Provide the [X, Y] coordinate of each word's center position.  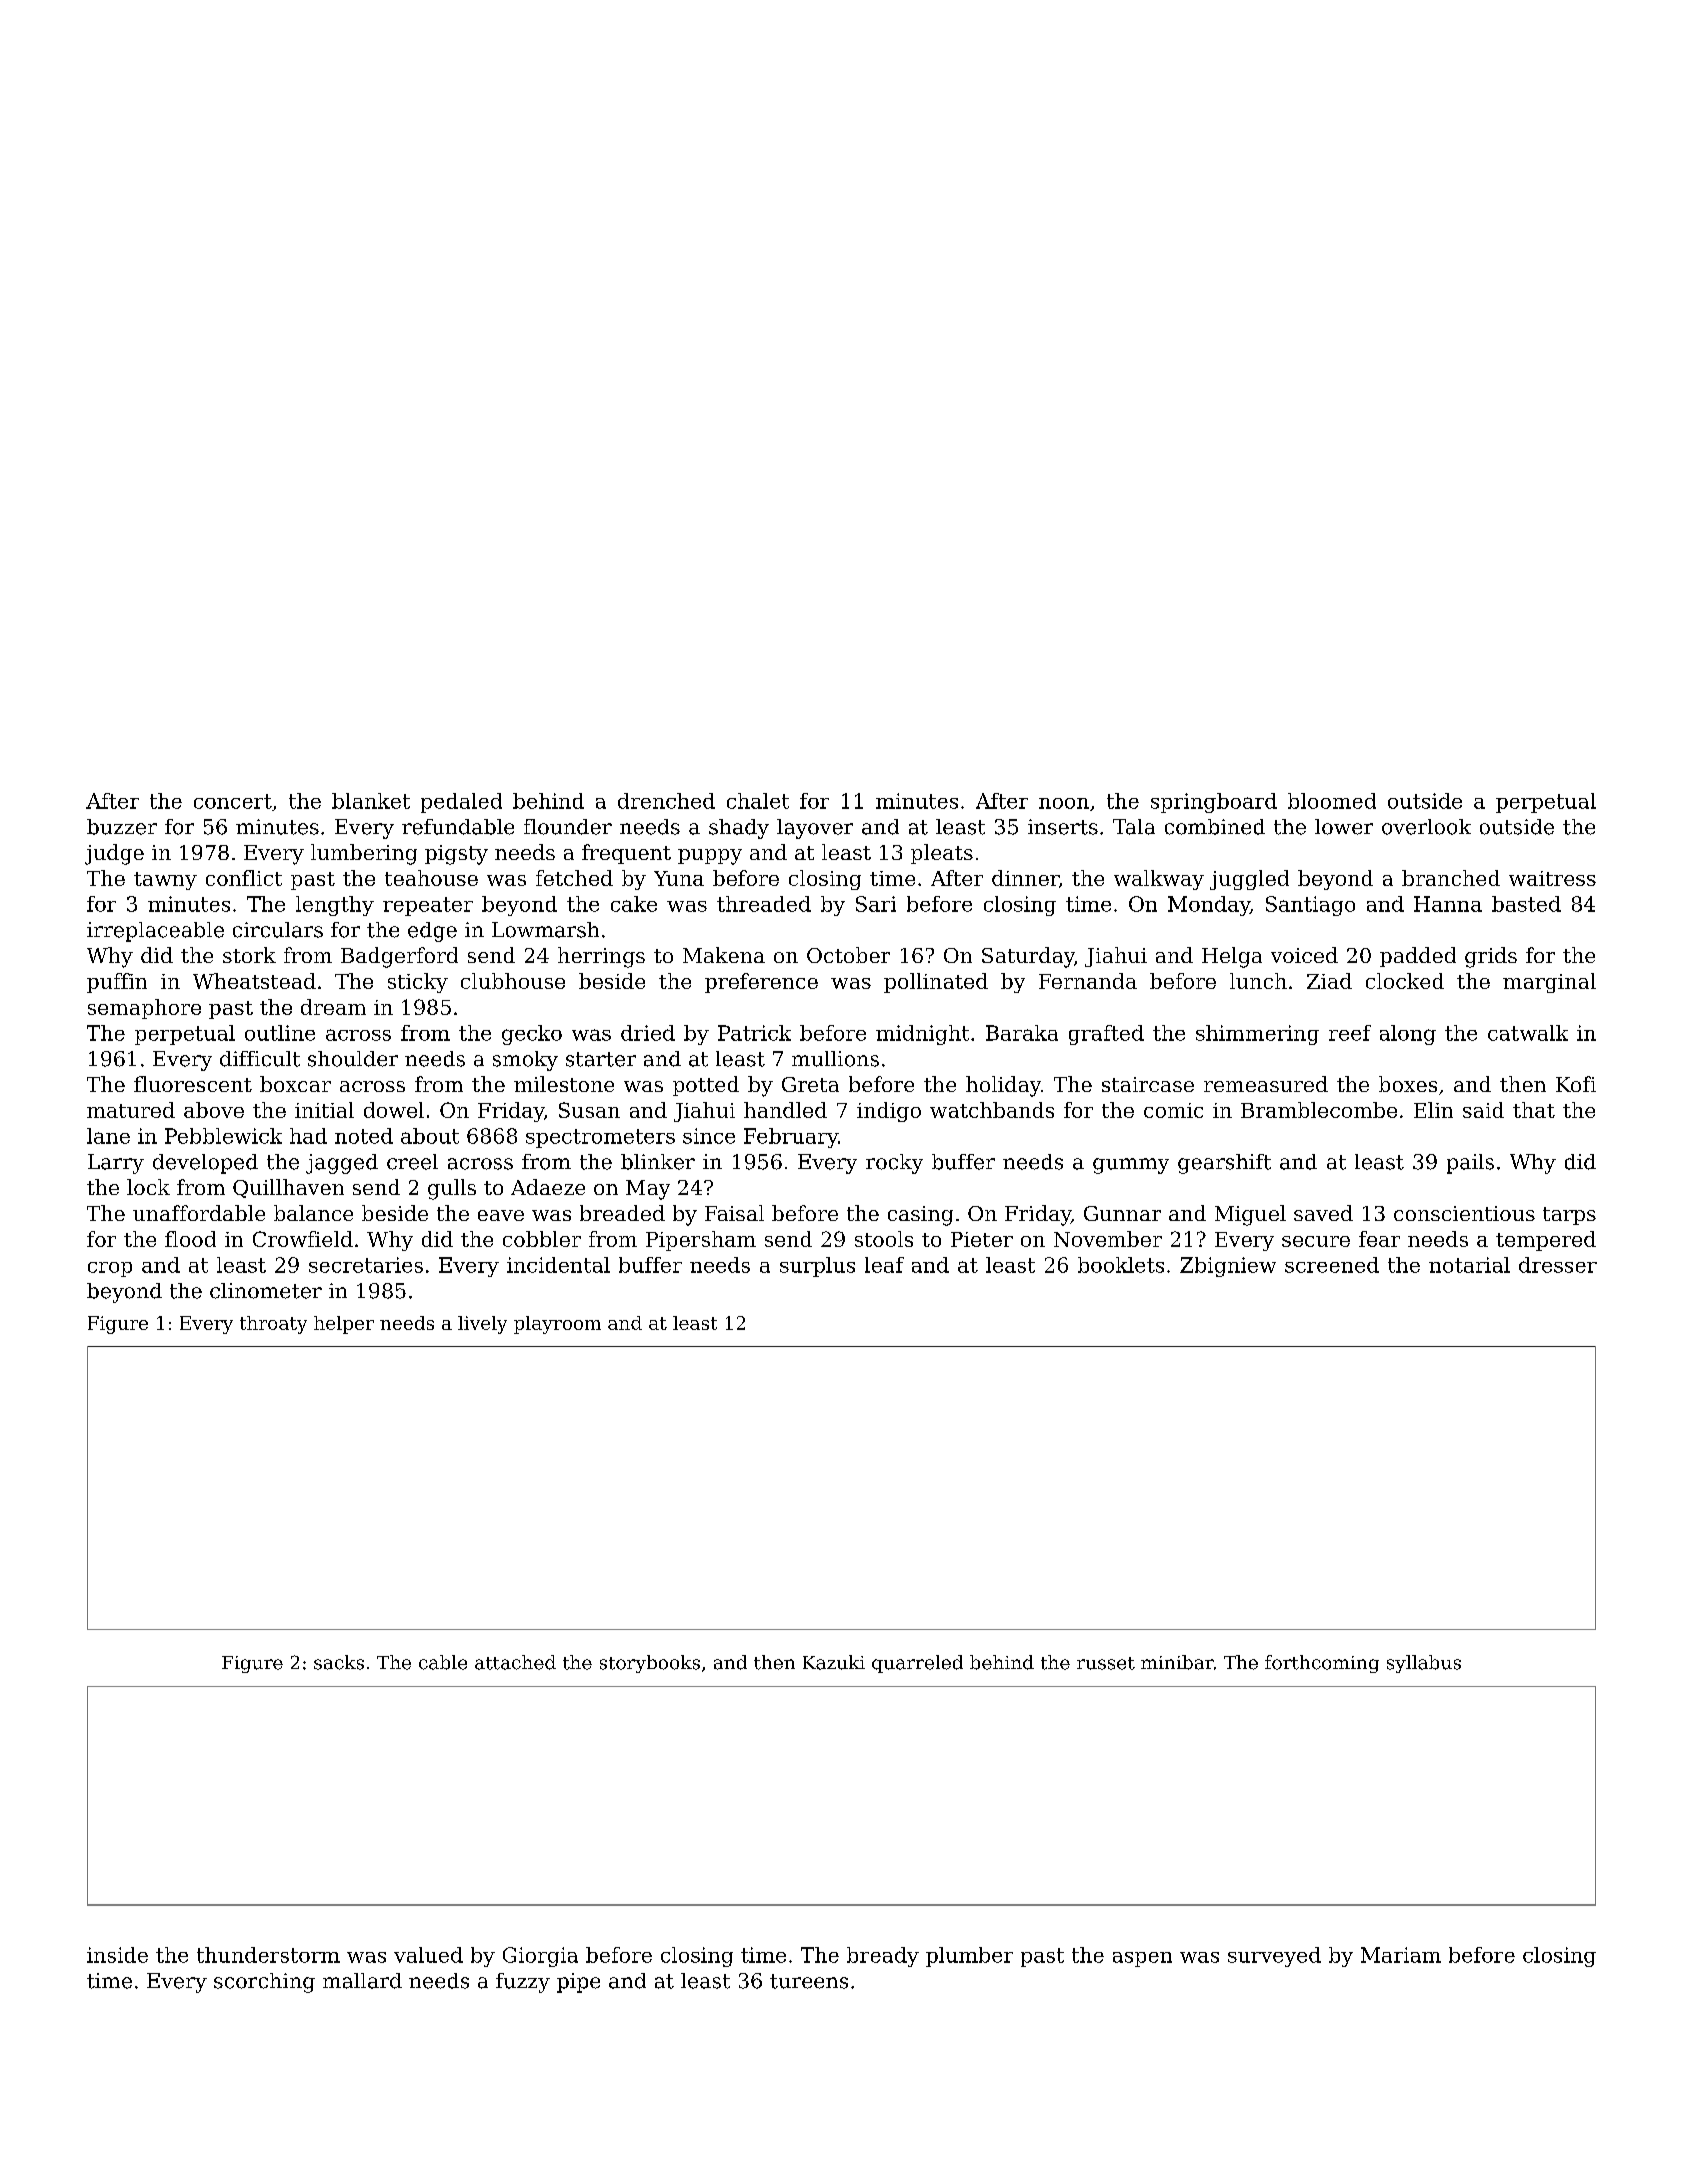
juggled [1249, 880]
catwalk [1528, 1033]
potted [706, 1086]
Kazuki [834, 1662]
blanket [371, 801]
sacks [339, 1662]
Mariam [1401, 1955]
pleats [942, 854]
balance [313, 1213]
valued [428, 1955]
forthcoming [1322, 1664]
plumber [969, 1957]
